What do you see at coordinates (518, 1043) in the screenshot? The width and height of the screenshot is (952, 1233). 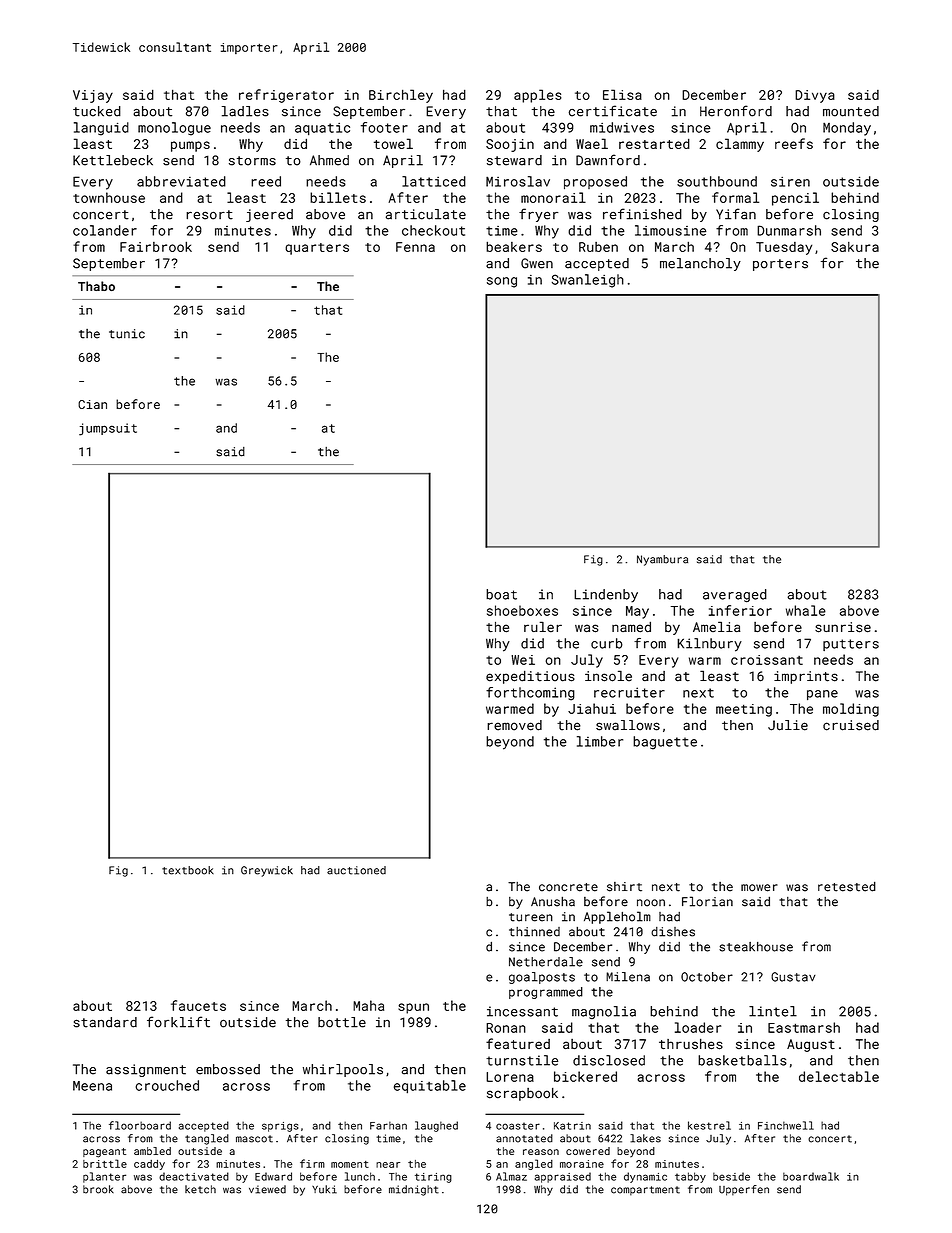 I see `featured` at bounding box center [518, 1043].
